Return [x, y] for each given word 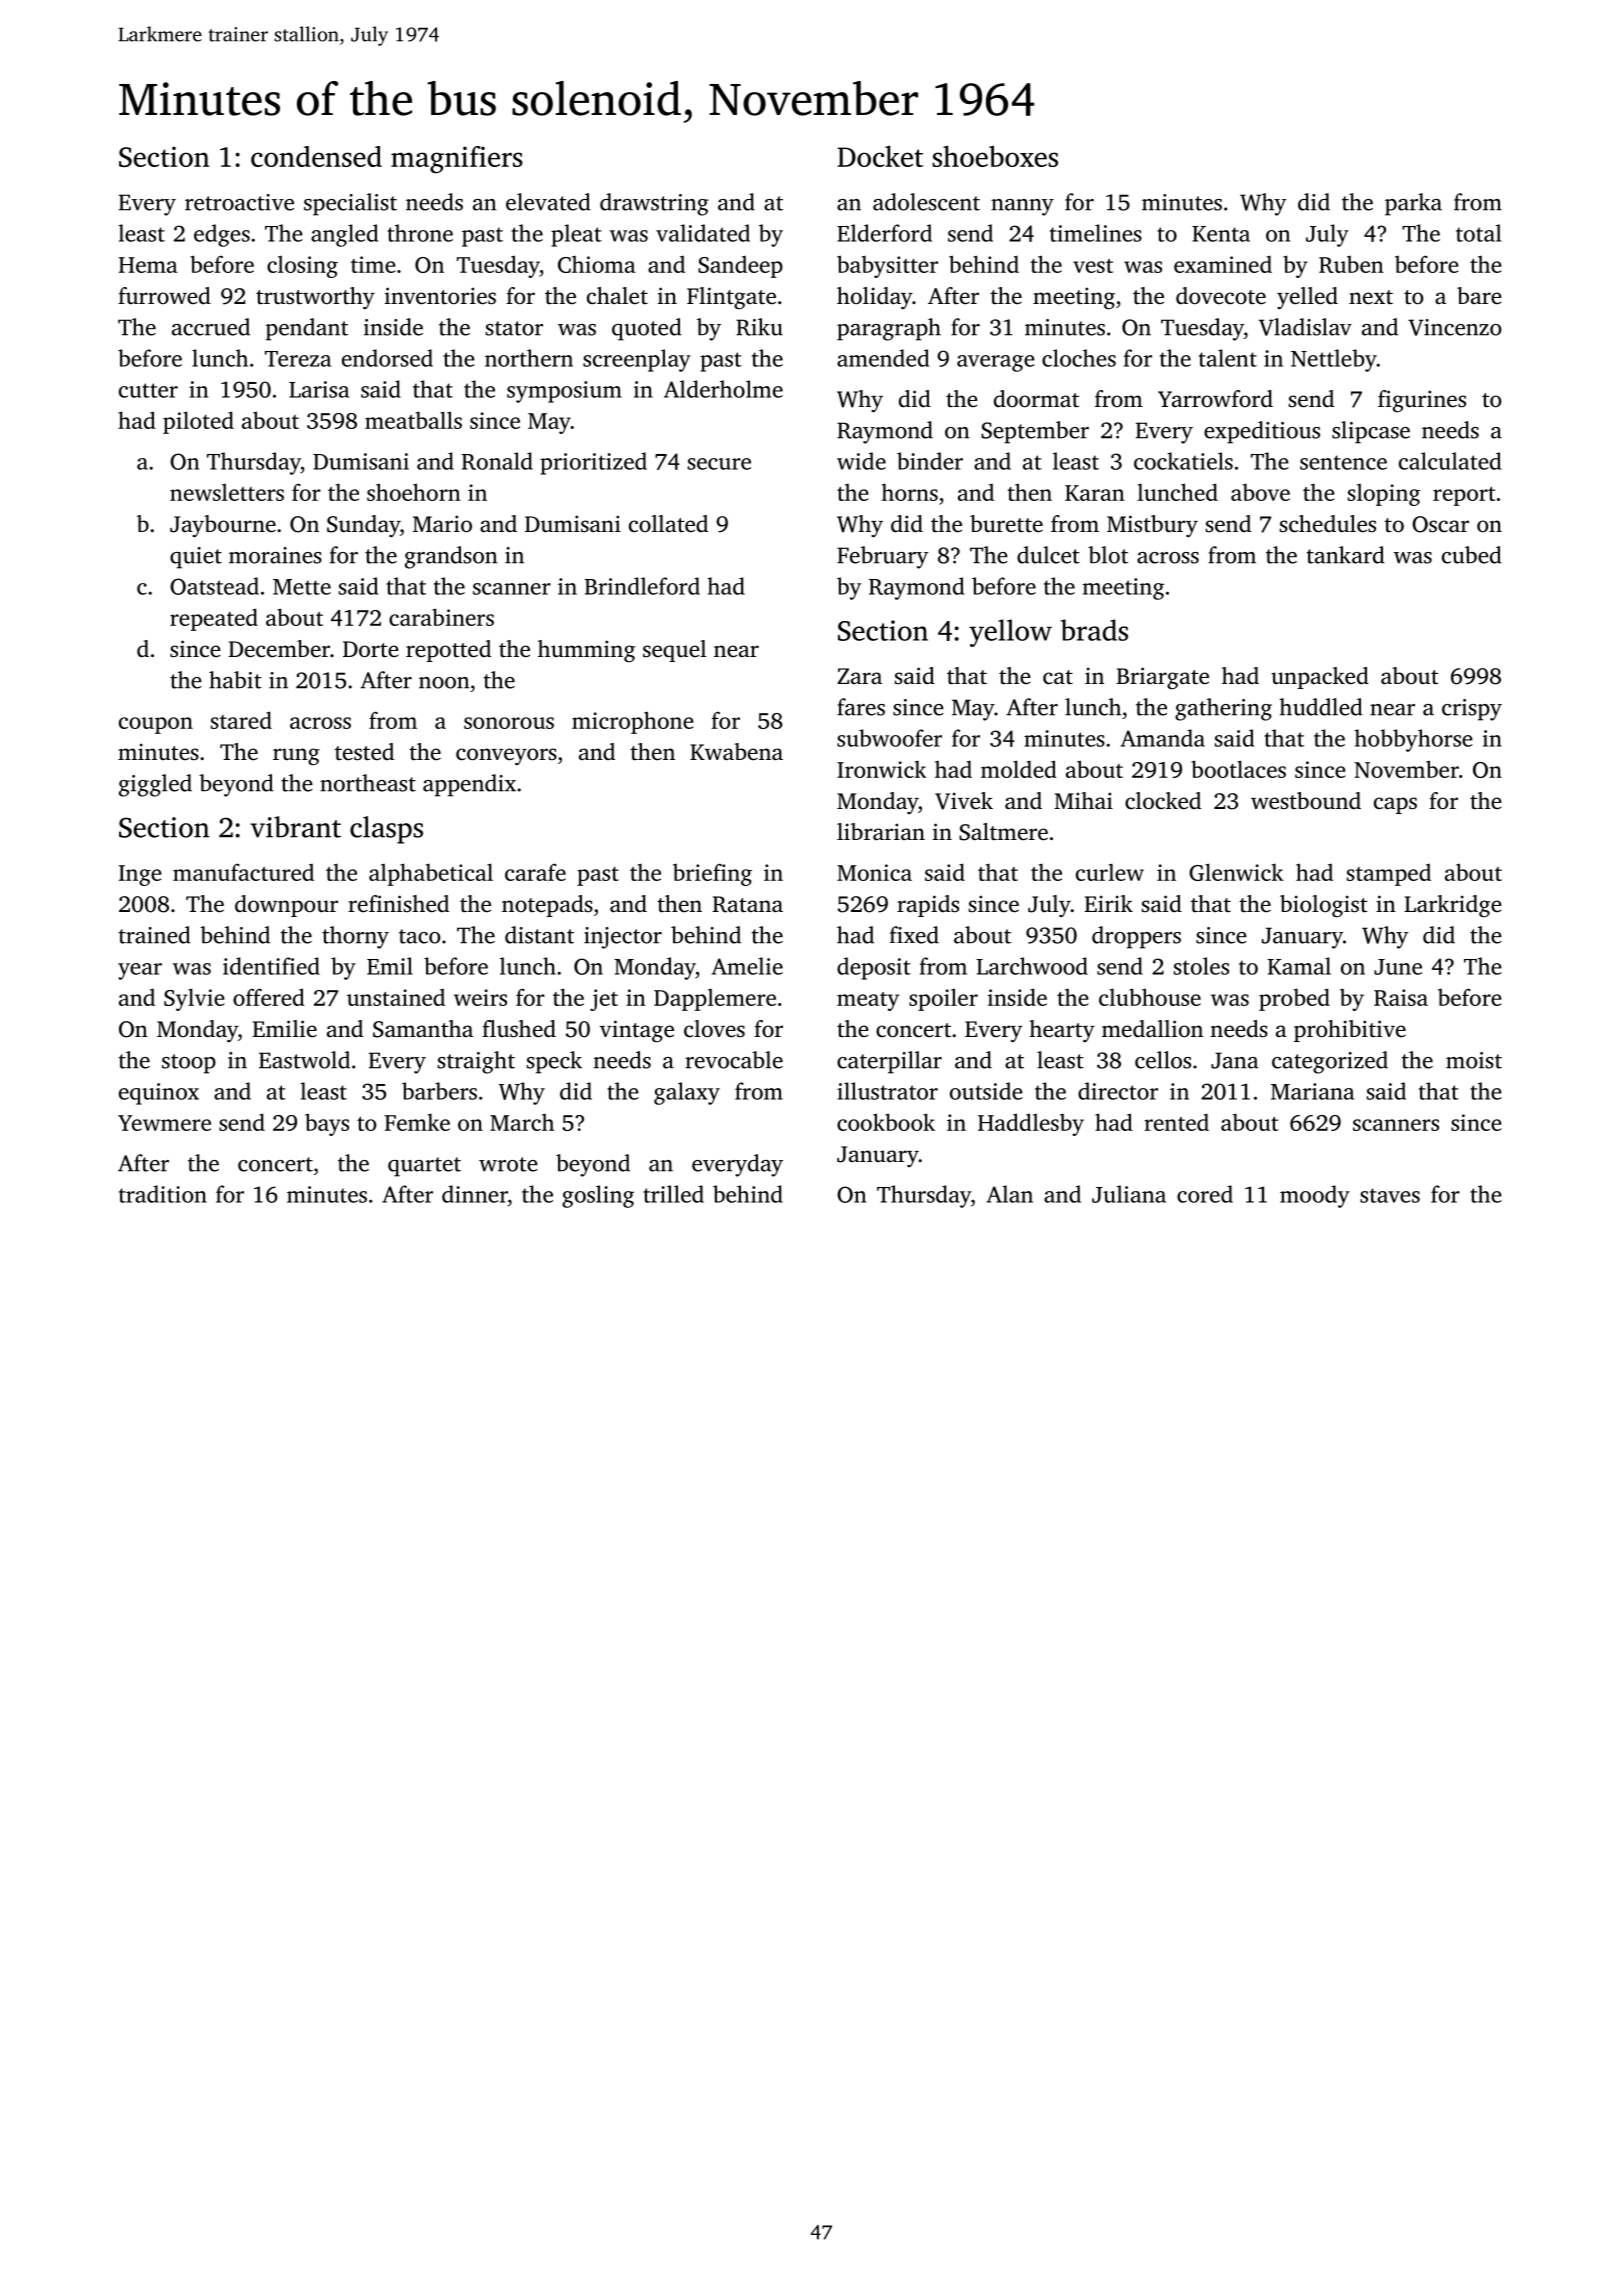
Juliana [1129, 1194]
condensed [316, 156]
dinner [475, 1194]
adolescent [926, 202]
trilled [673, 1194]
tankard [1346, 555]
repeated [214, 619]
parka [1413, 204]
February [883, 557]
